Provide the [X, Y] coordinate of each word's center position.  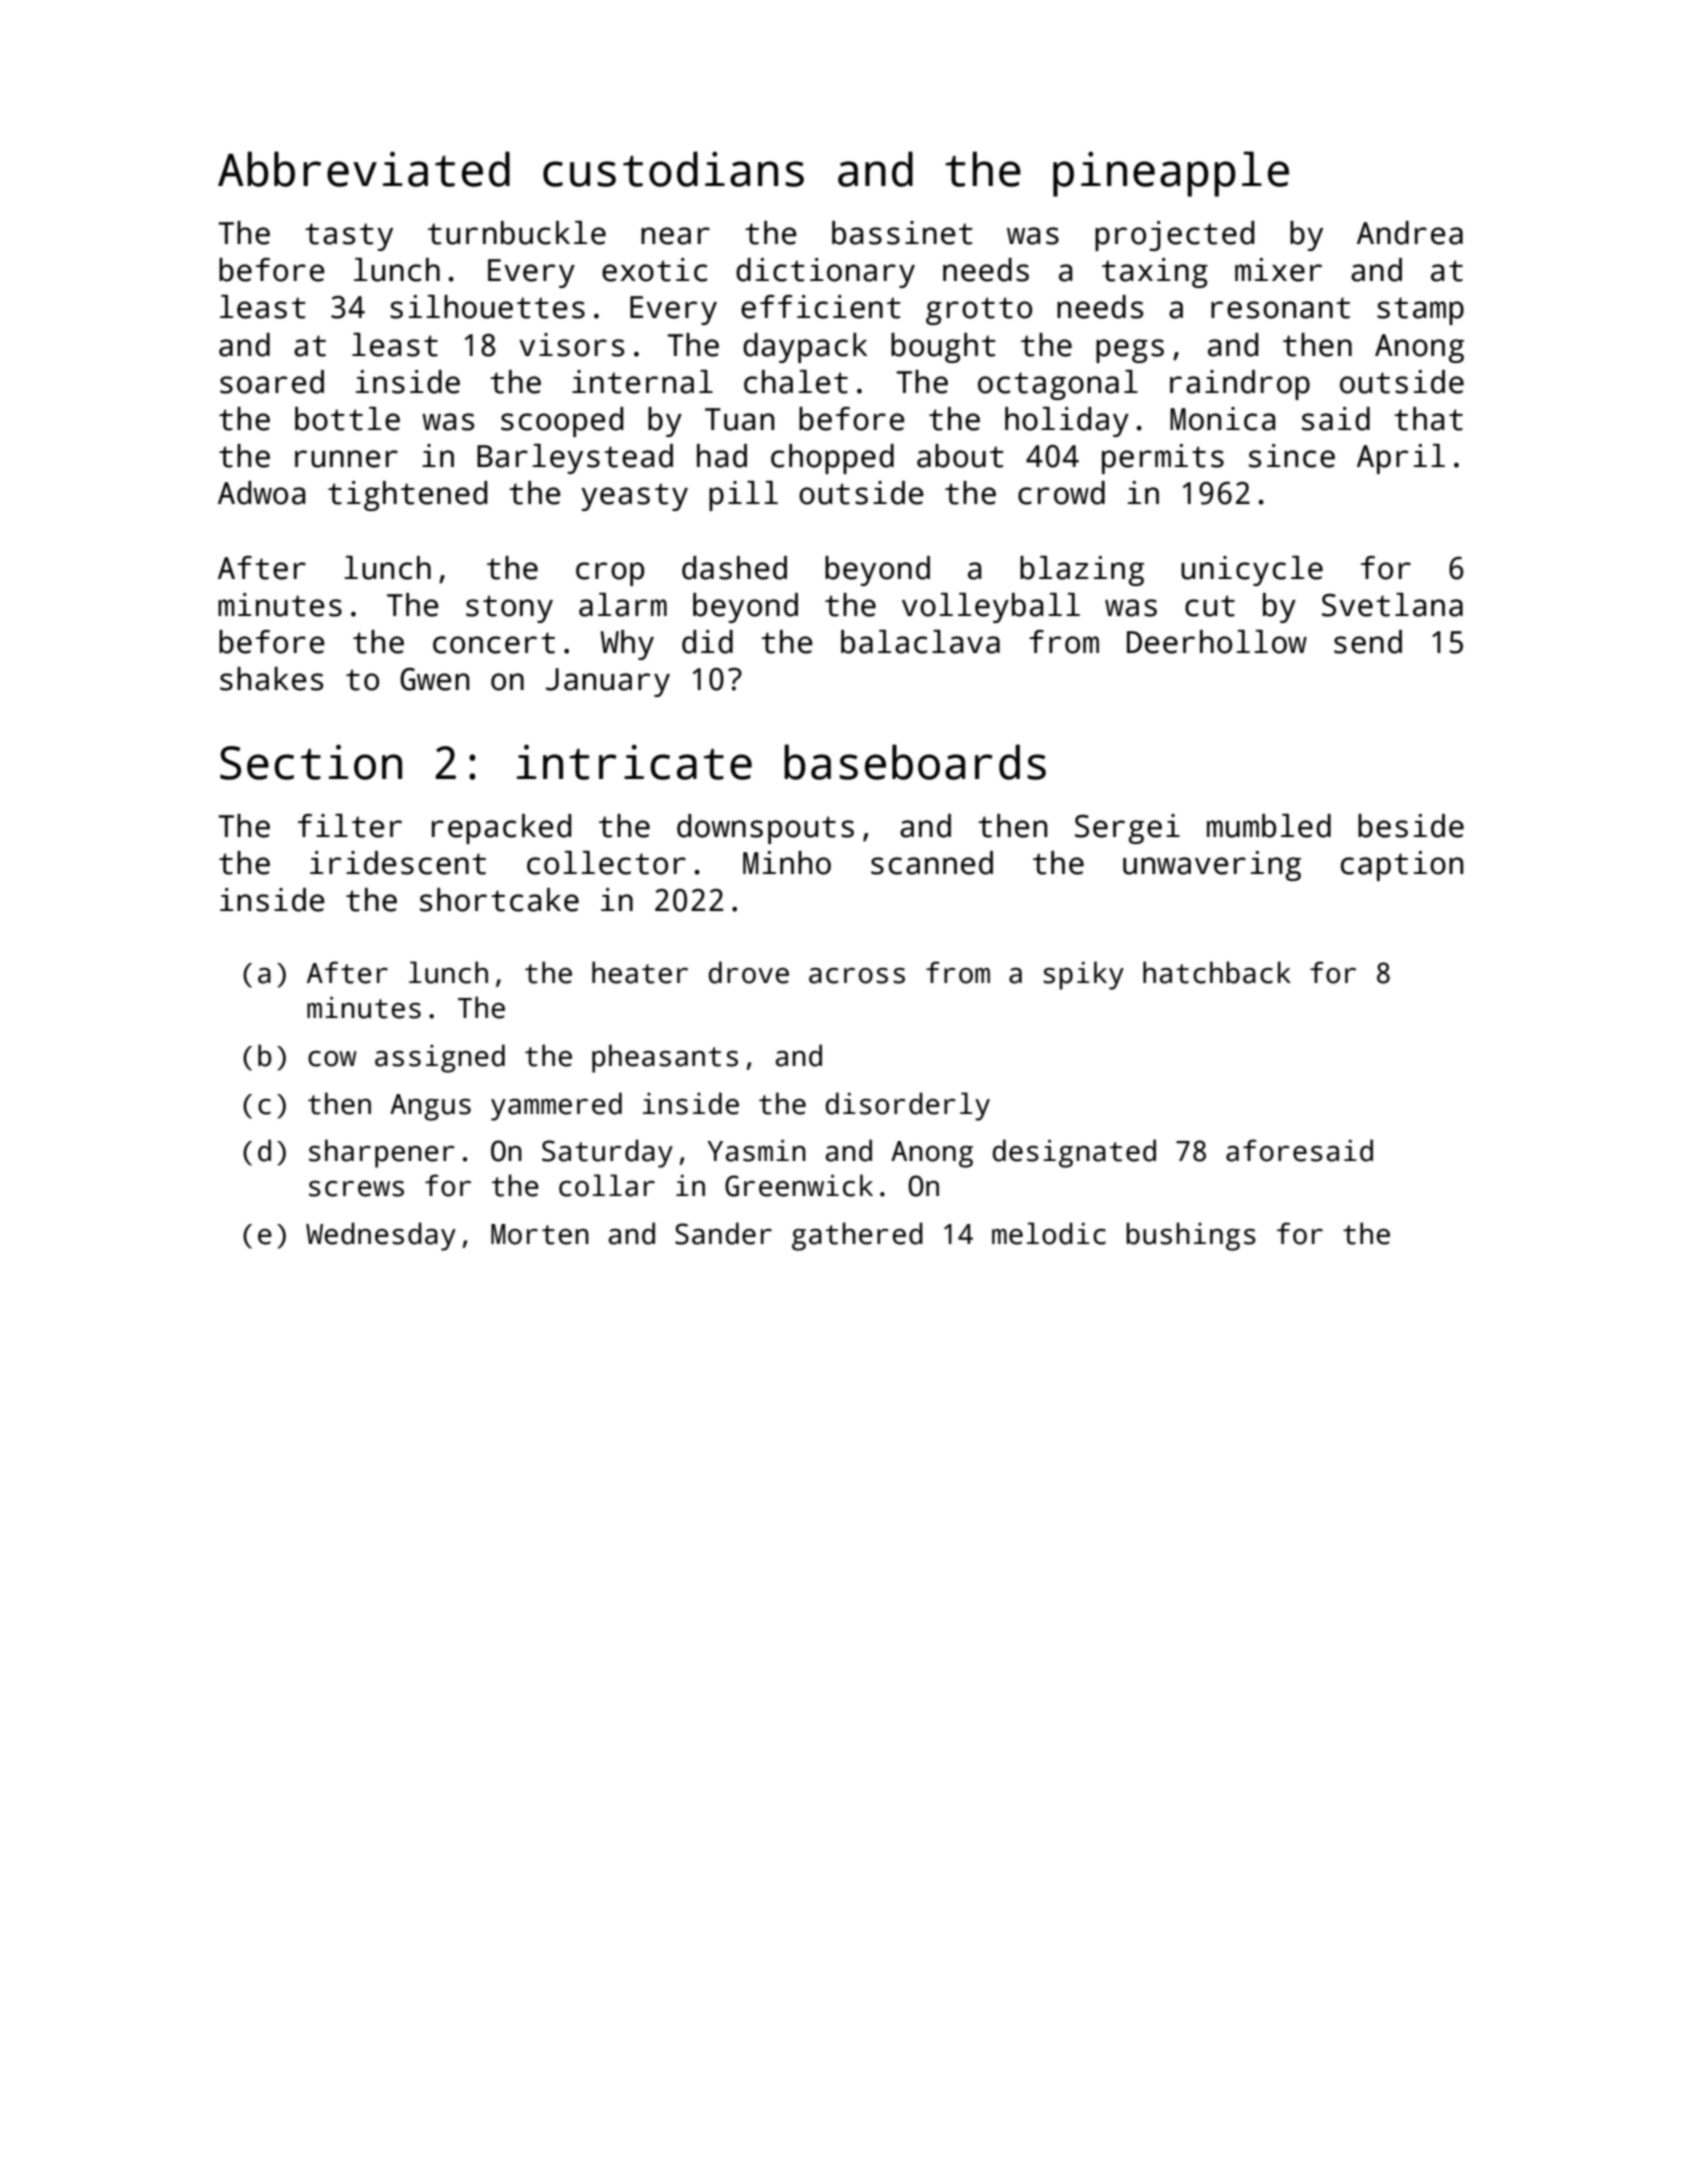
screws [356, 1189]
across [857, 976]
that [1428, 419]
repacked [501, 829]
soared [272, 382]
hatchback [1217, 972]
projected [1174, 236]
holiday [1067, 422]
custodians [673, 169]
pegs [1130, 351]
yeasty [634, 497]
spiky [1083, 975]
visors [571, 345]
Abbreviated [364, 169]
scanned [932, 863]
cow [332, 1059]
